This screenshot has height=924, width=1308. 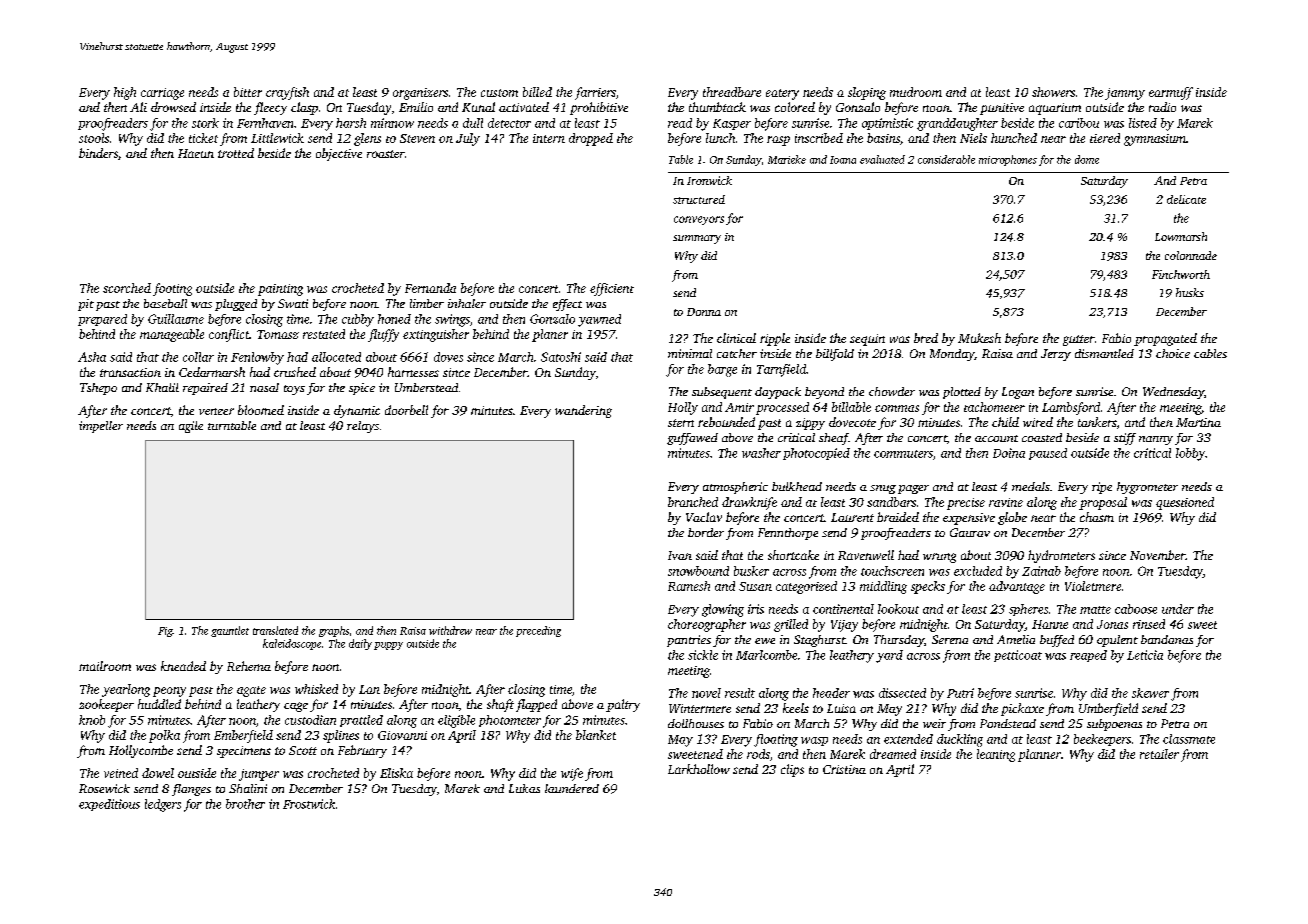 I want to click on summary, so click(x=697, y=239).
